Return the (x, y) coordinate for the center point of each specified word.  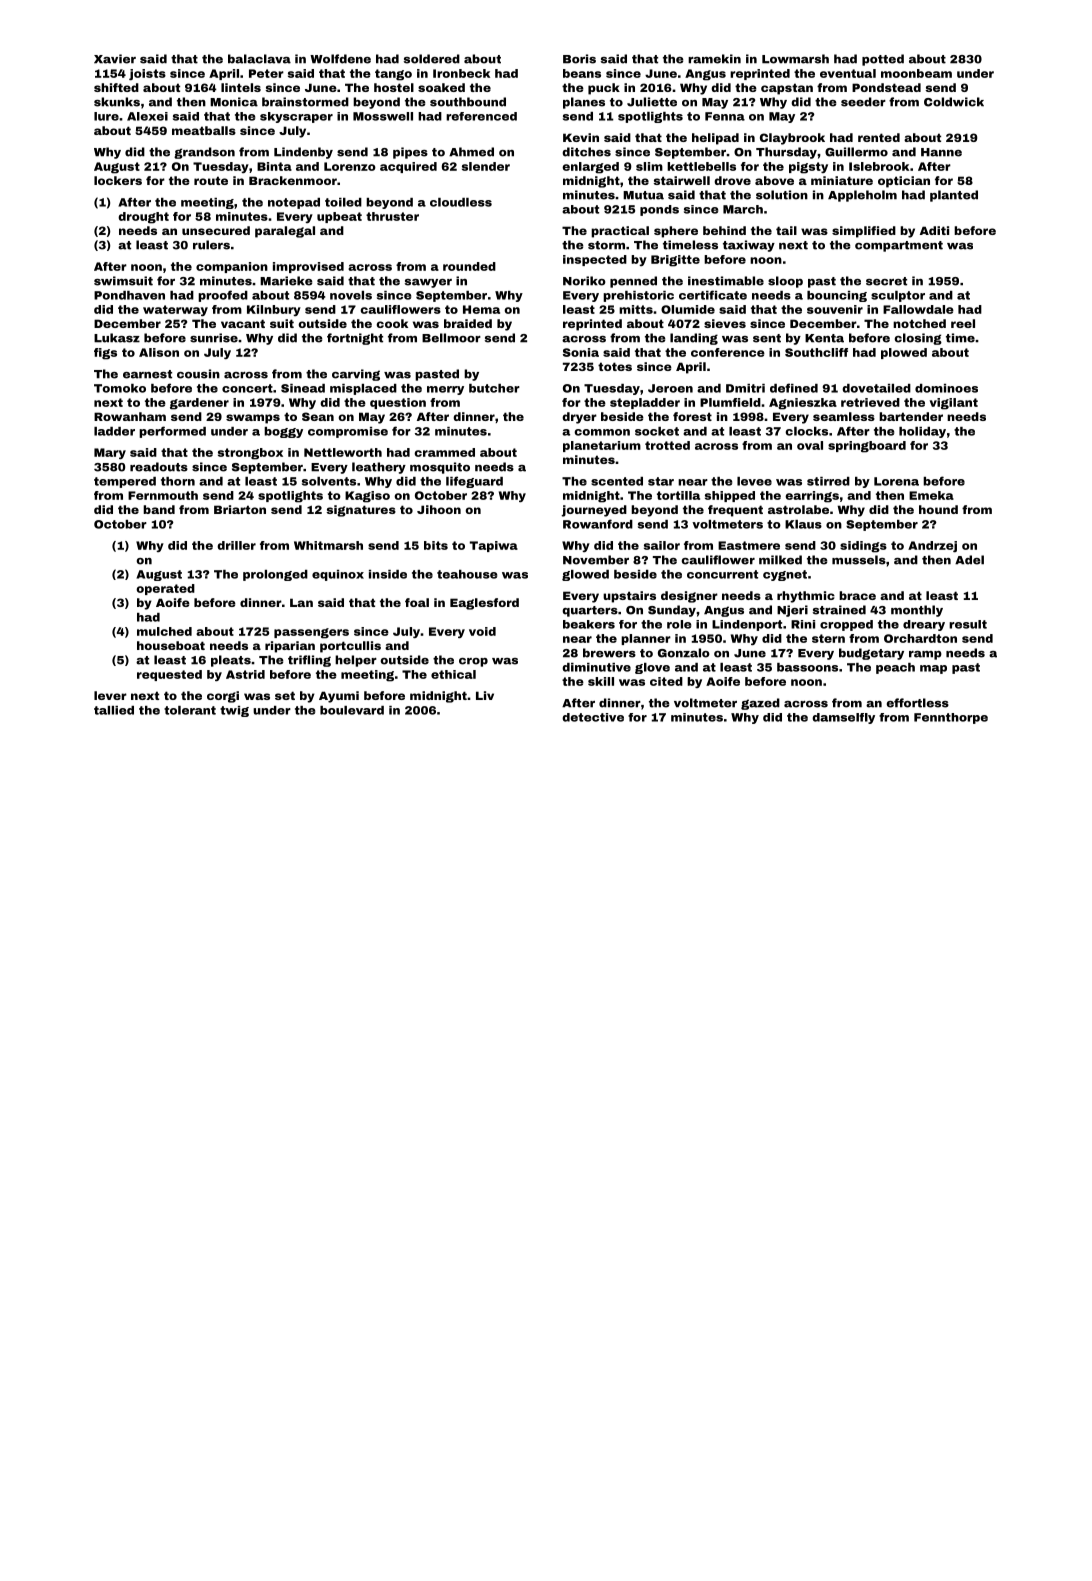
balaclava (259, 59)
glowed (585, 575)
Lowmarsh (795, 59)
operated (165, 589)
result (968, 624)
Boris (579, 59)
